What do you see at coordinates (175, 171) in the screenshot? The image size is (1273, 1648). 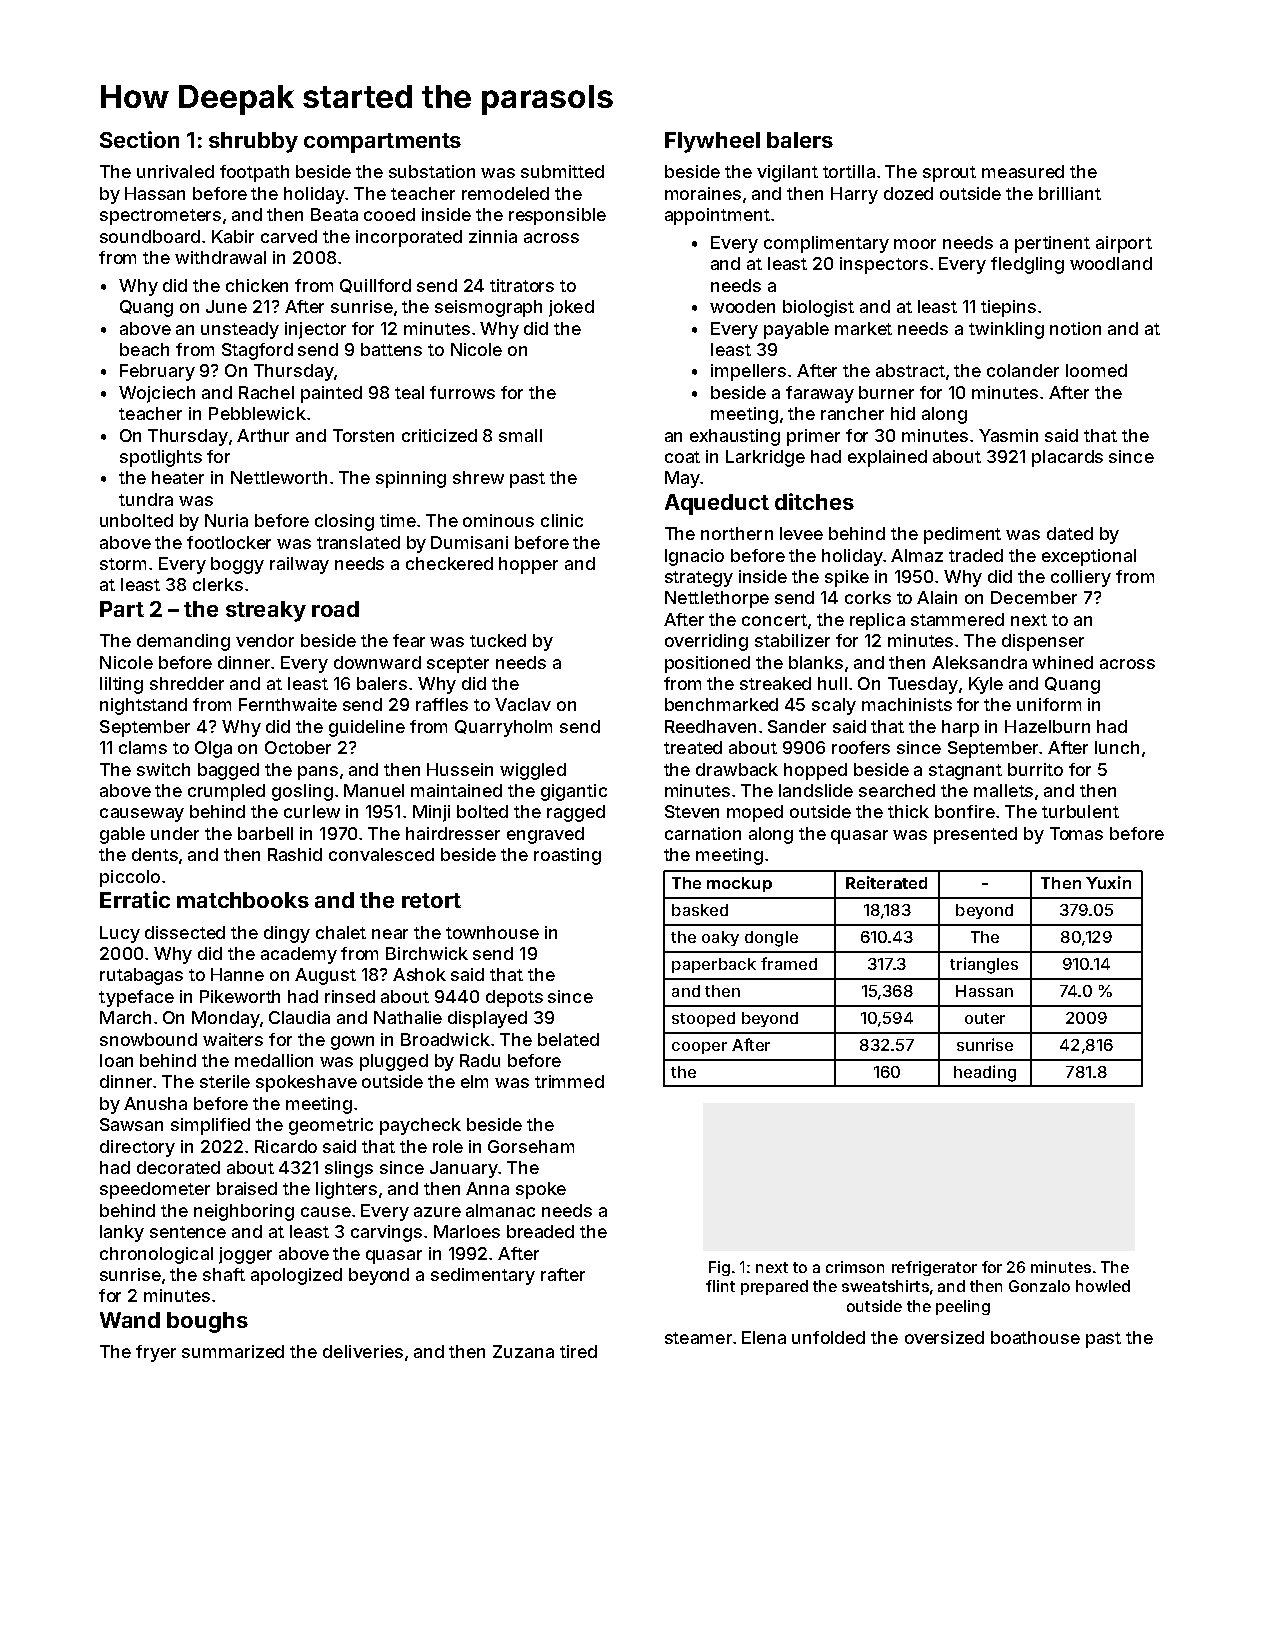 I see `unrivaled` at bounding box center [175, 171].
